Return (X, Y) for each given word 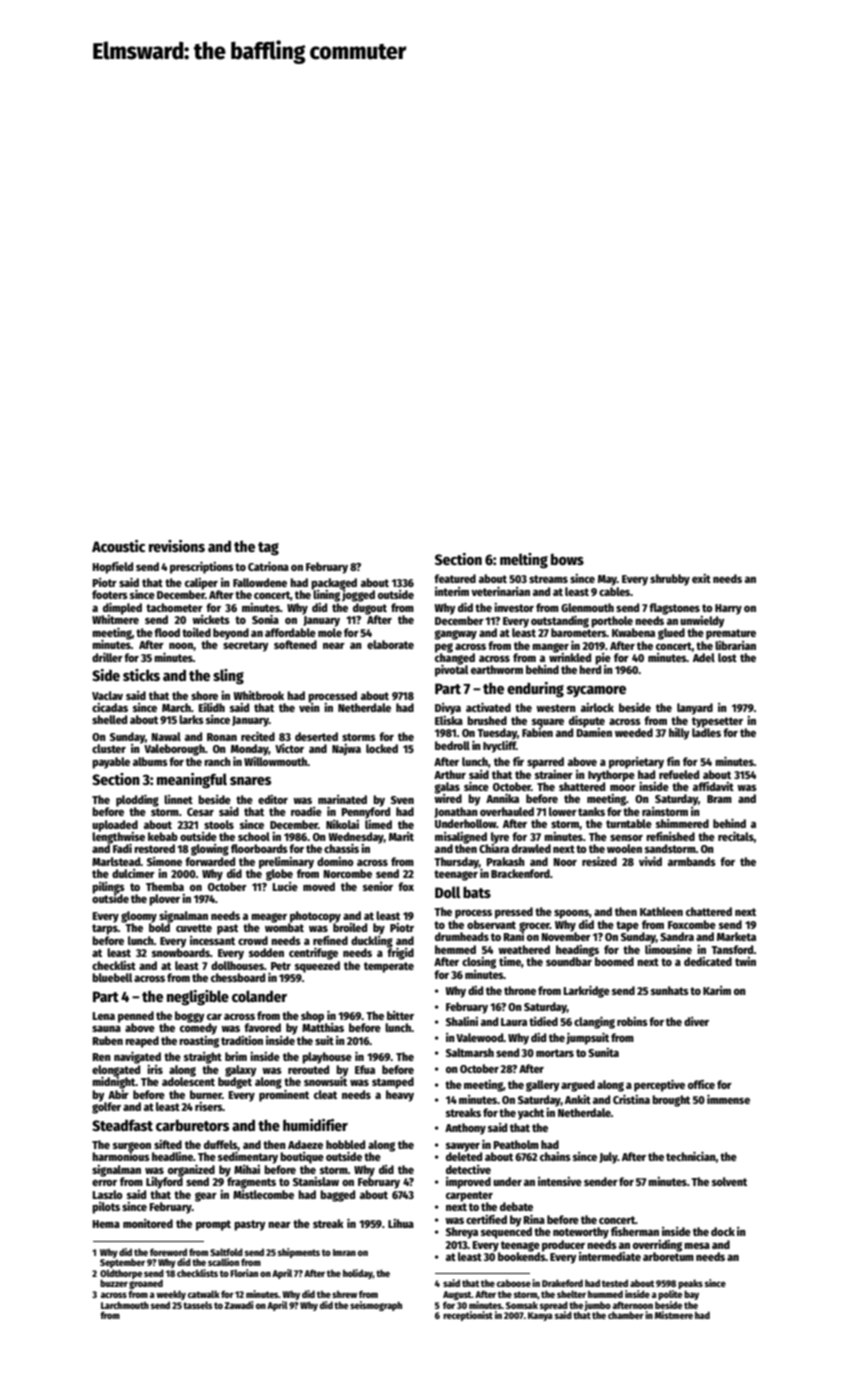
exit (701, 578)
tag (268, 549)
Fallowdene (260, 582)
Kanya (540, 1316)
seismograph (376, 1306)
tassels (198, 1305)
